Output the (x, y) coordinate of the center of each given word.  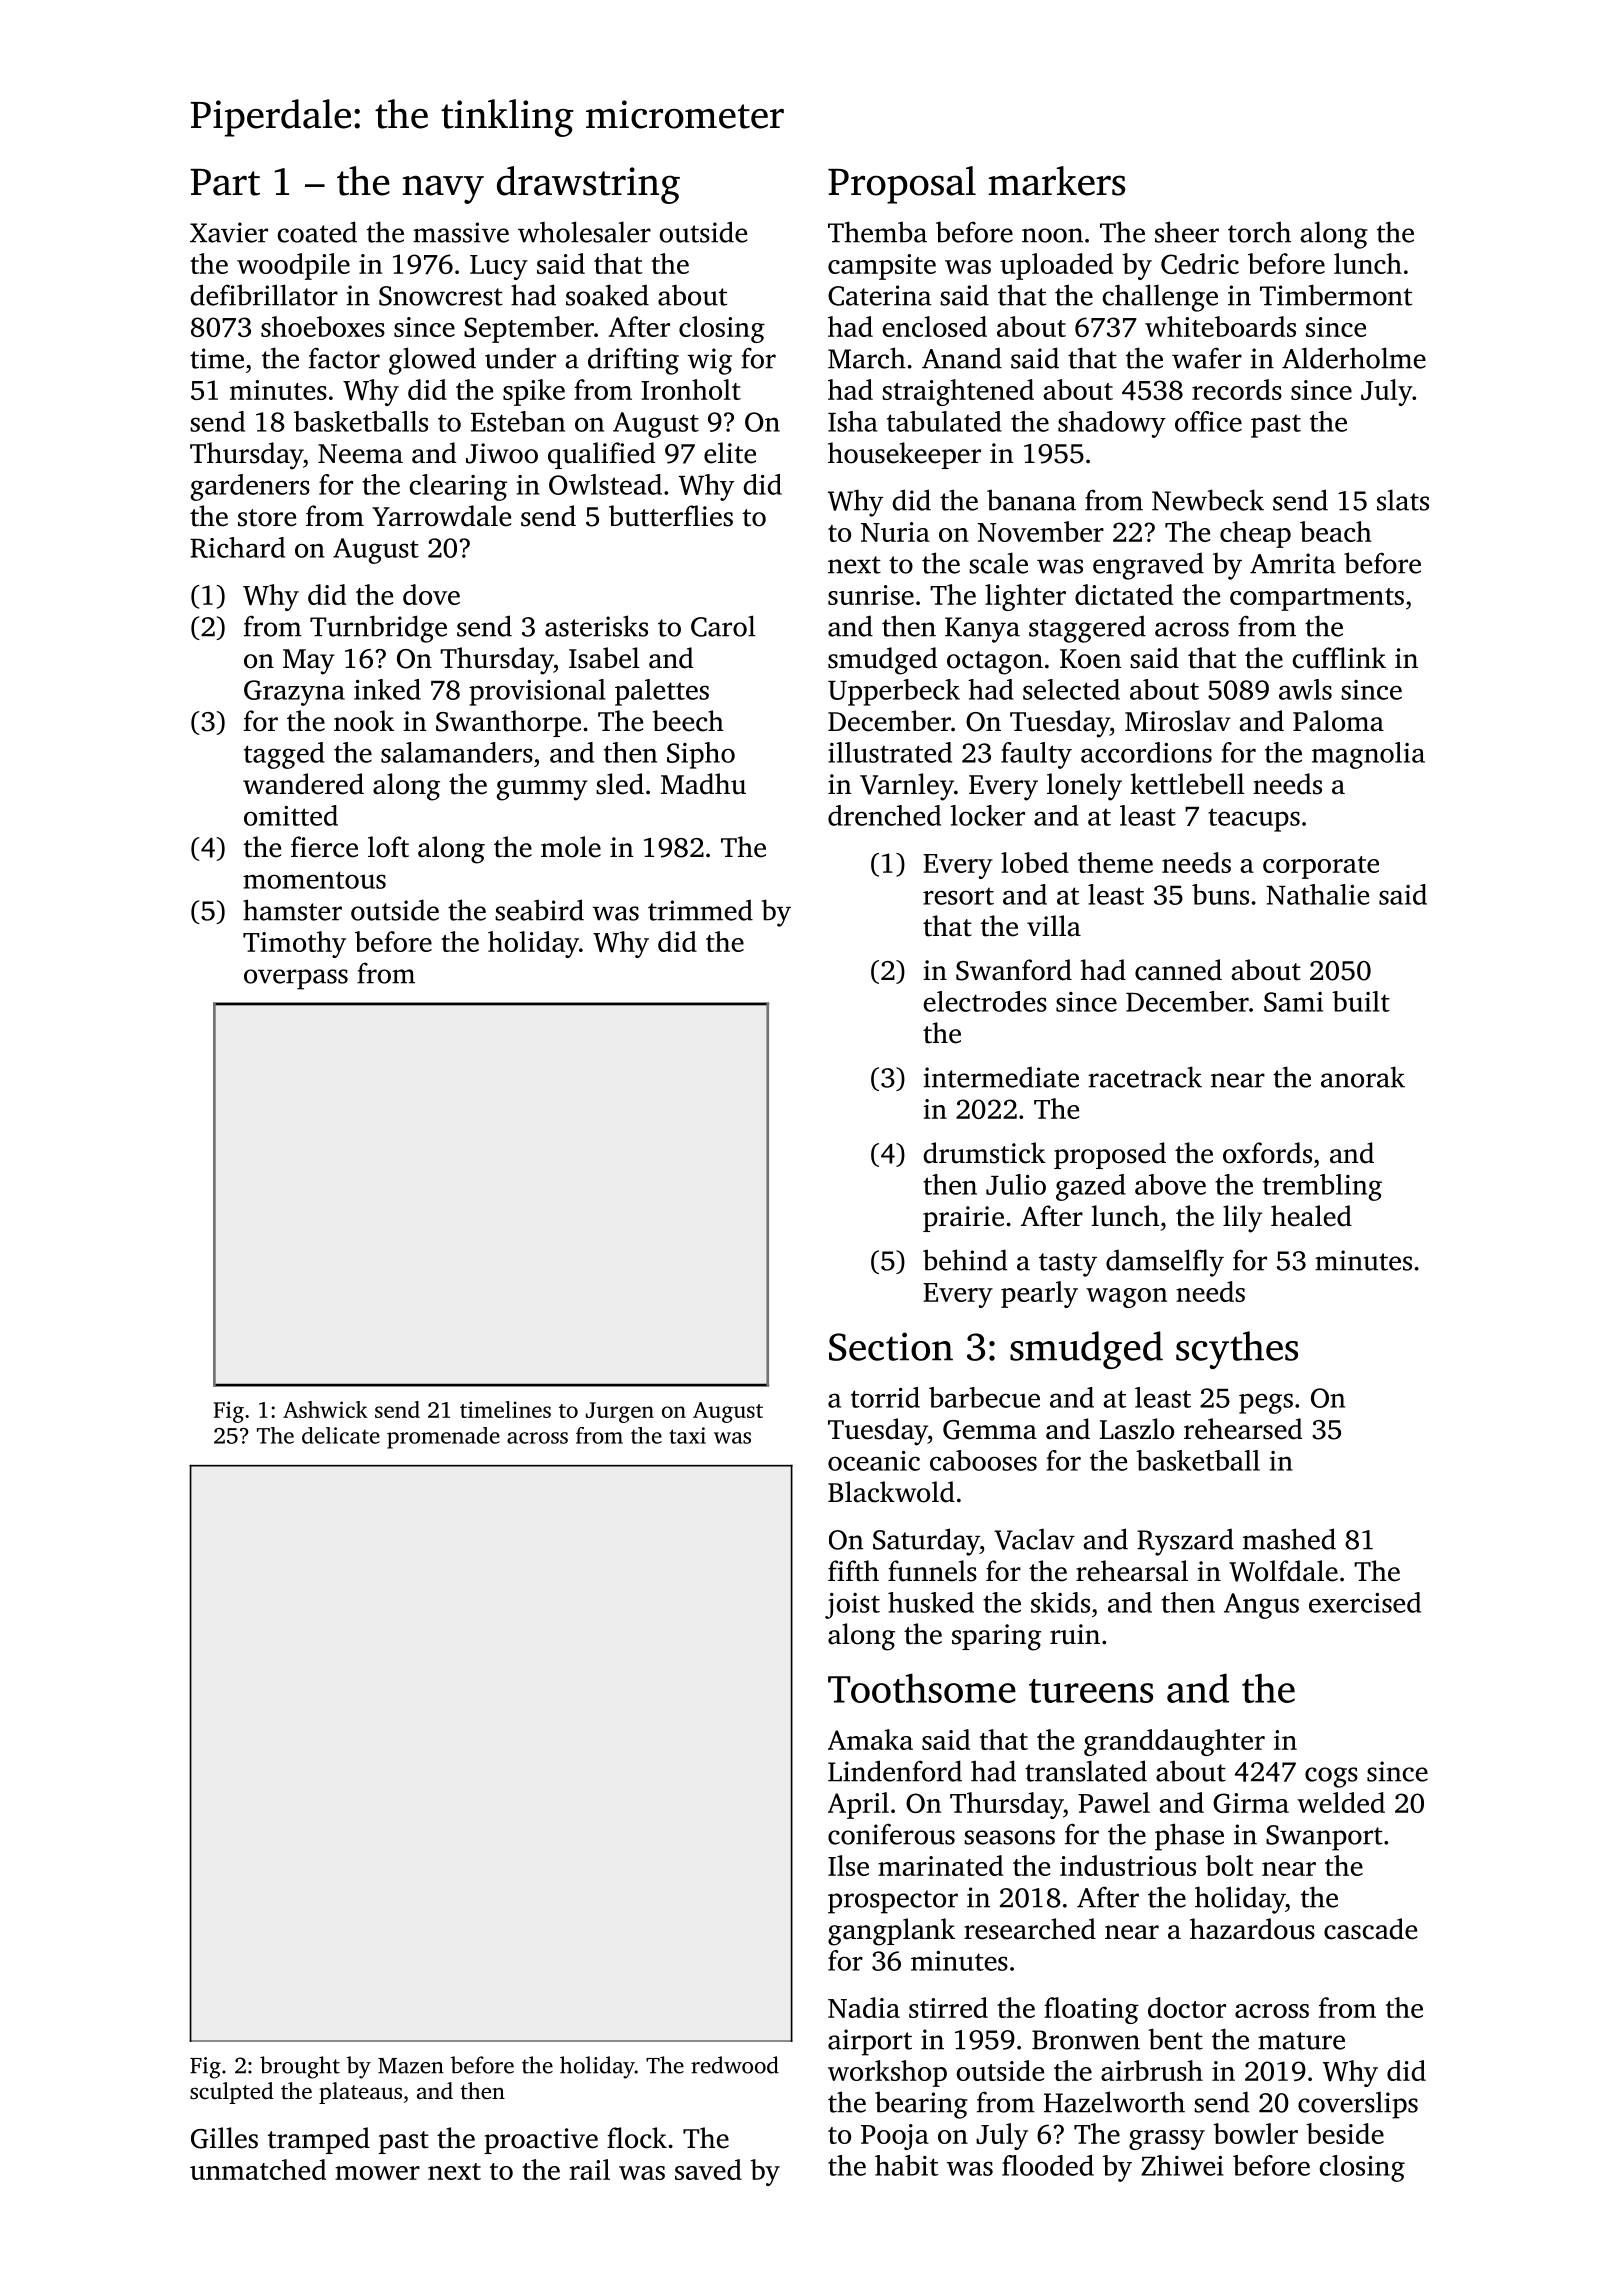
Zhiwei (1182, 2165)
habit (907, 2165)
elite (730, 453)
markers (1057, 181)
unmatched (258, 2169)
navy (443, 189)
